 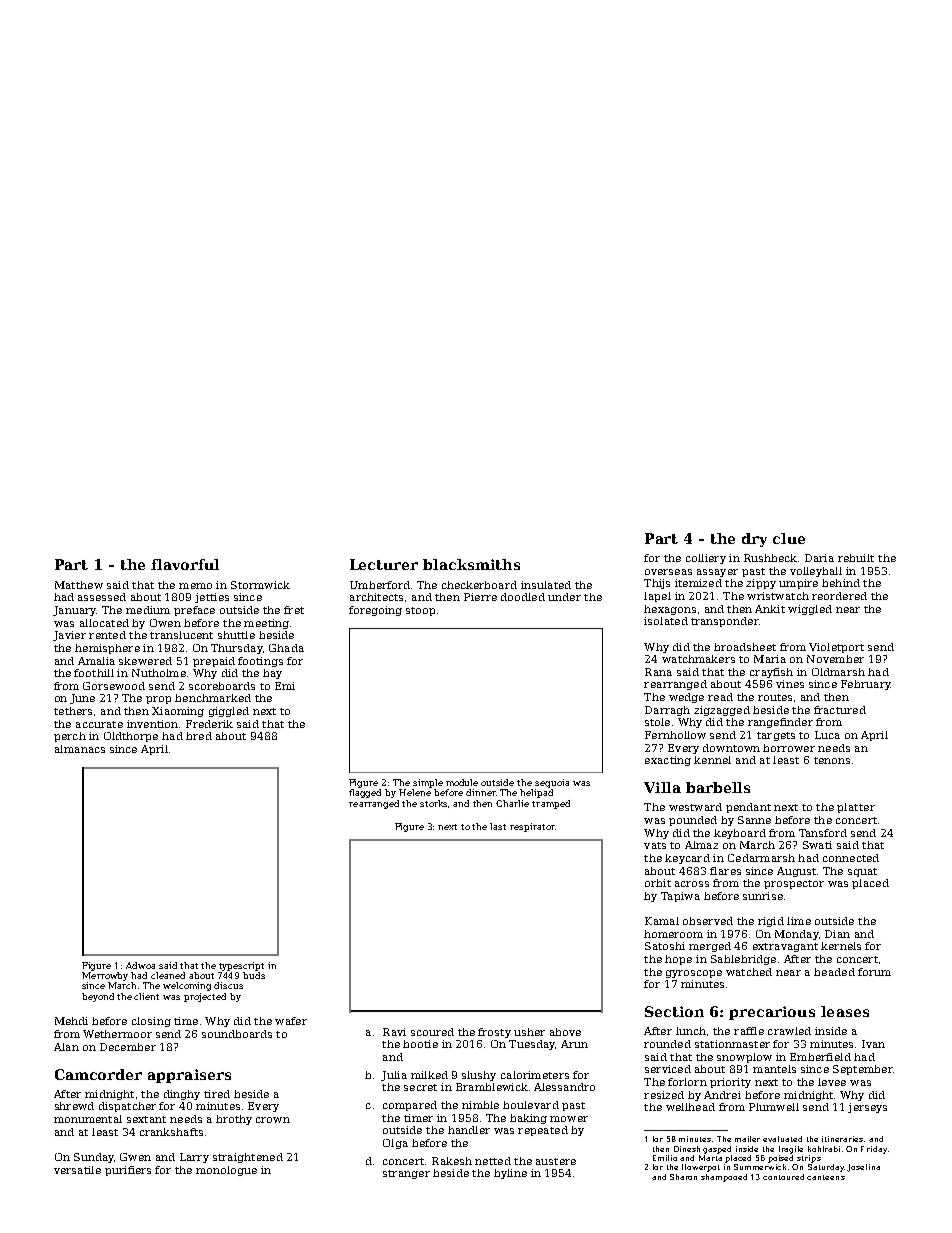 I want to click on simple, so click(x=428, y=783).
